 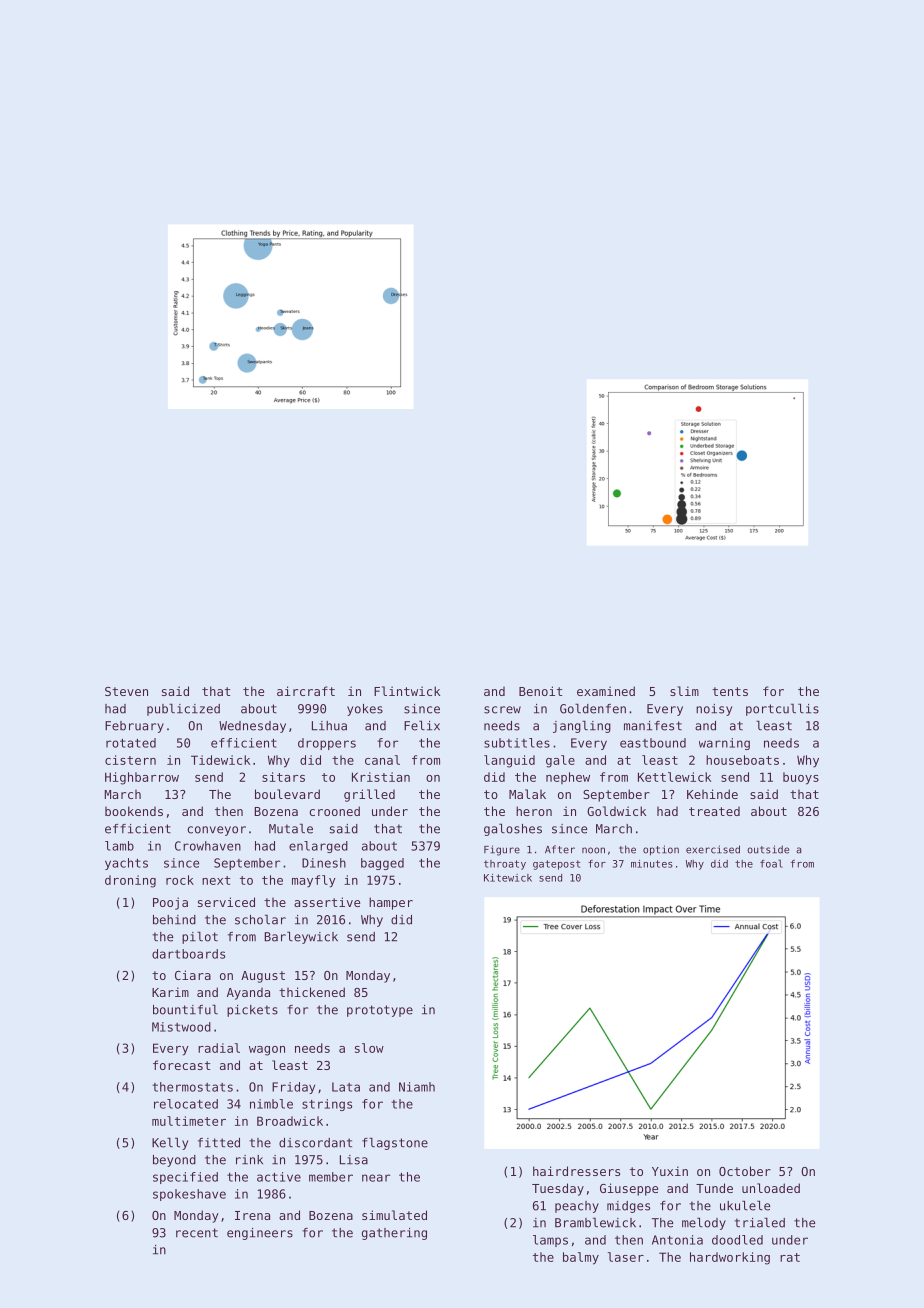 What do you see at coordinates (126, 864) in the screenshot?
I see `yachts` at bounding box center [126, 864].
